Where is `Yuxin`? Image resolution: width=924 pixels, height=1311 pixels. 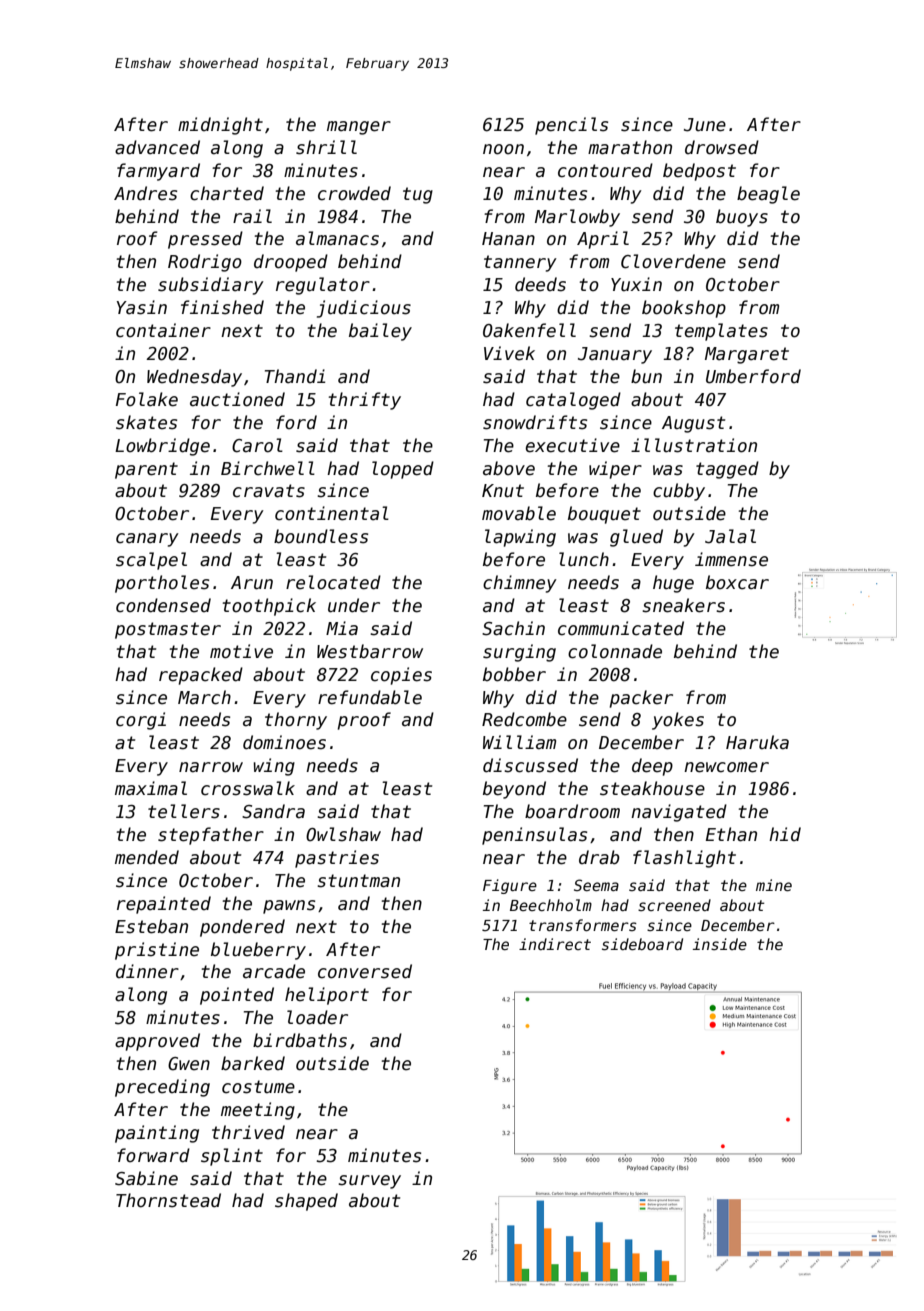 Yuxin is located at coordinates (636, 284).
